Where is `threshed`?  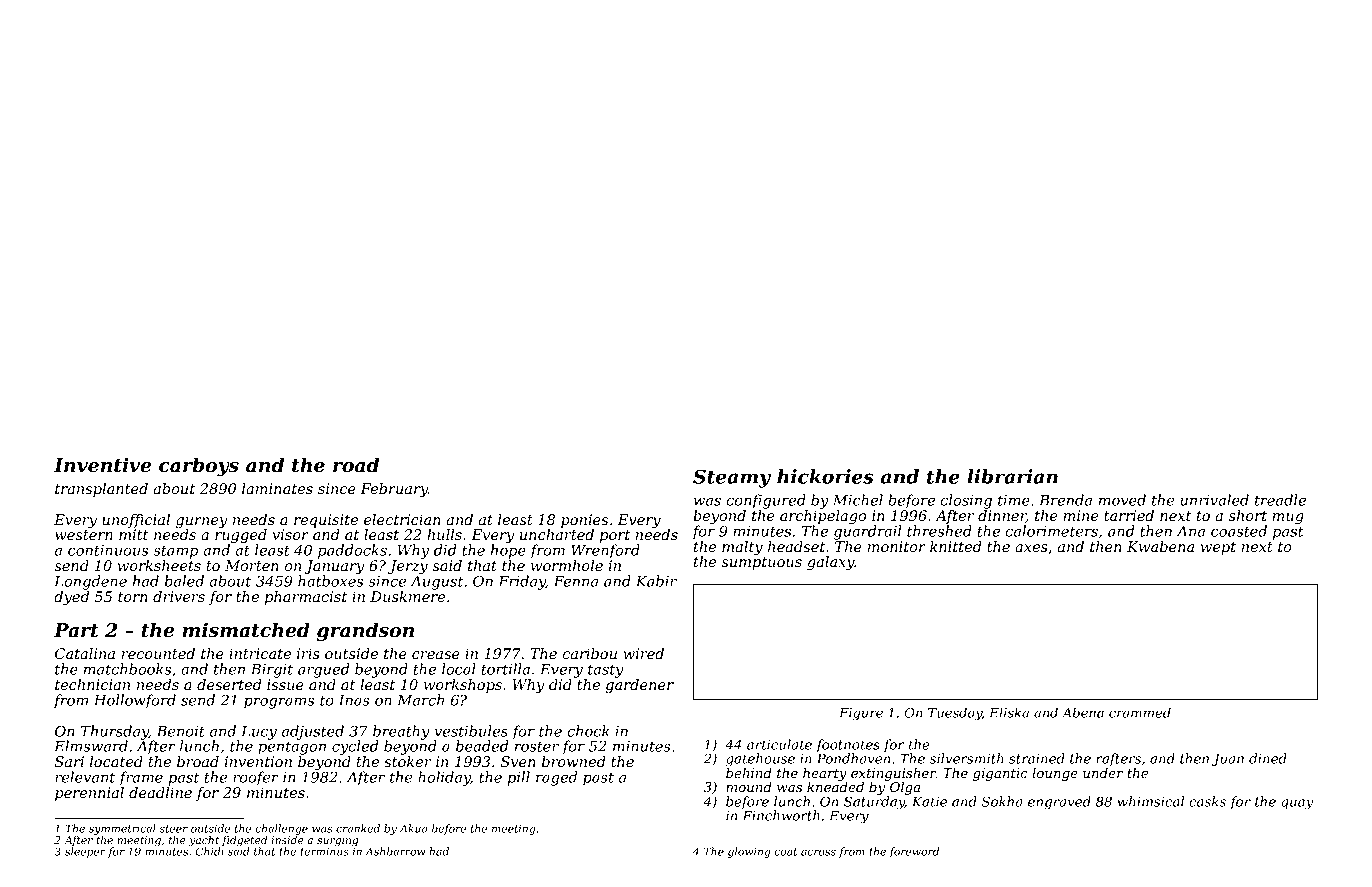 threshed is located at coordinates (939, 531).
